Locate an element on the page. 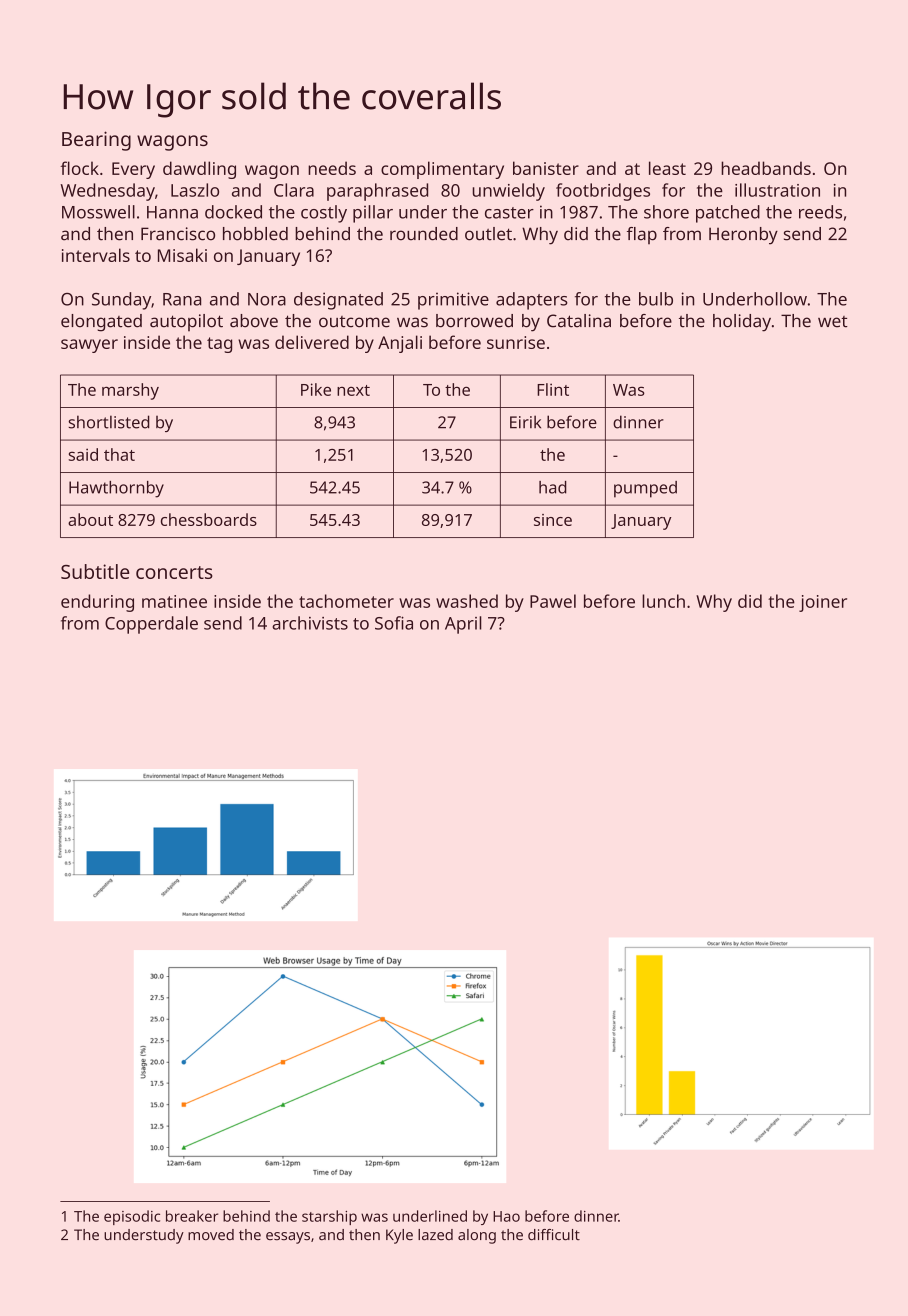  starship is located at coordinates (329, 1217).
